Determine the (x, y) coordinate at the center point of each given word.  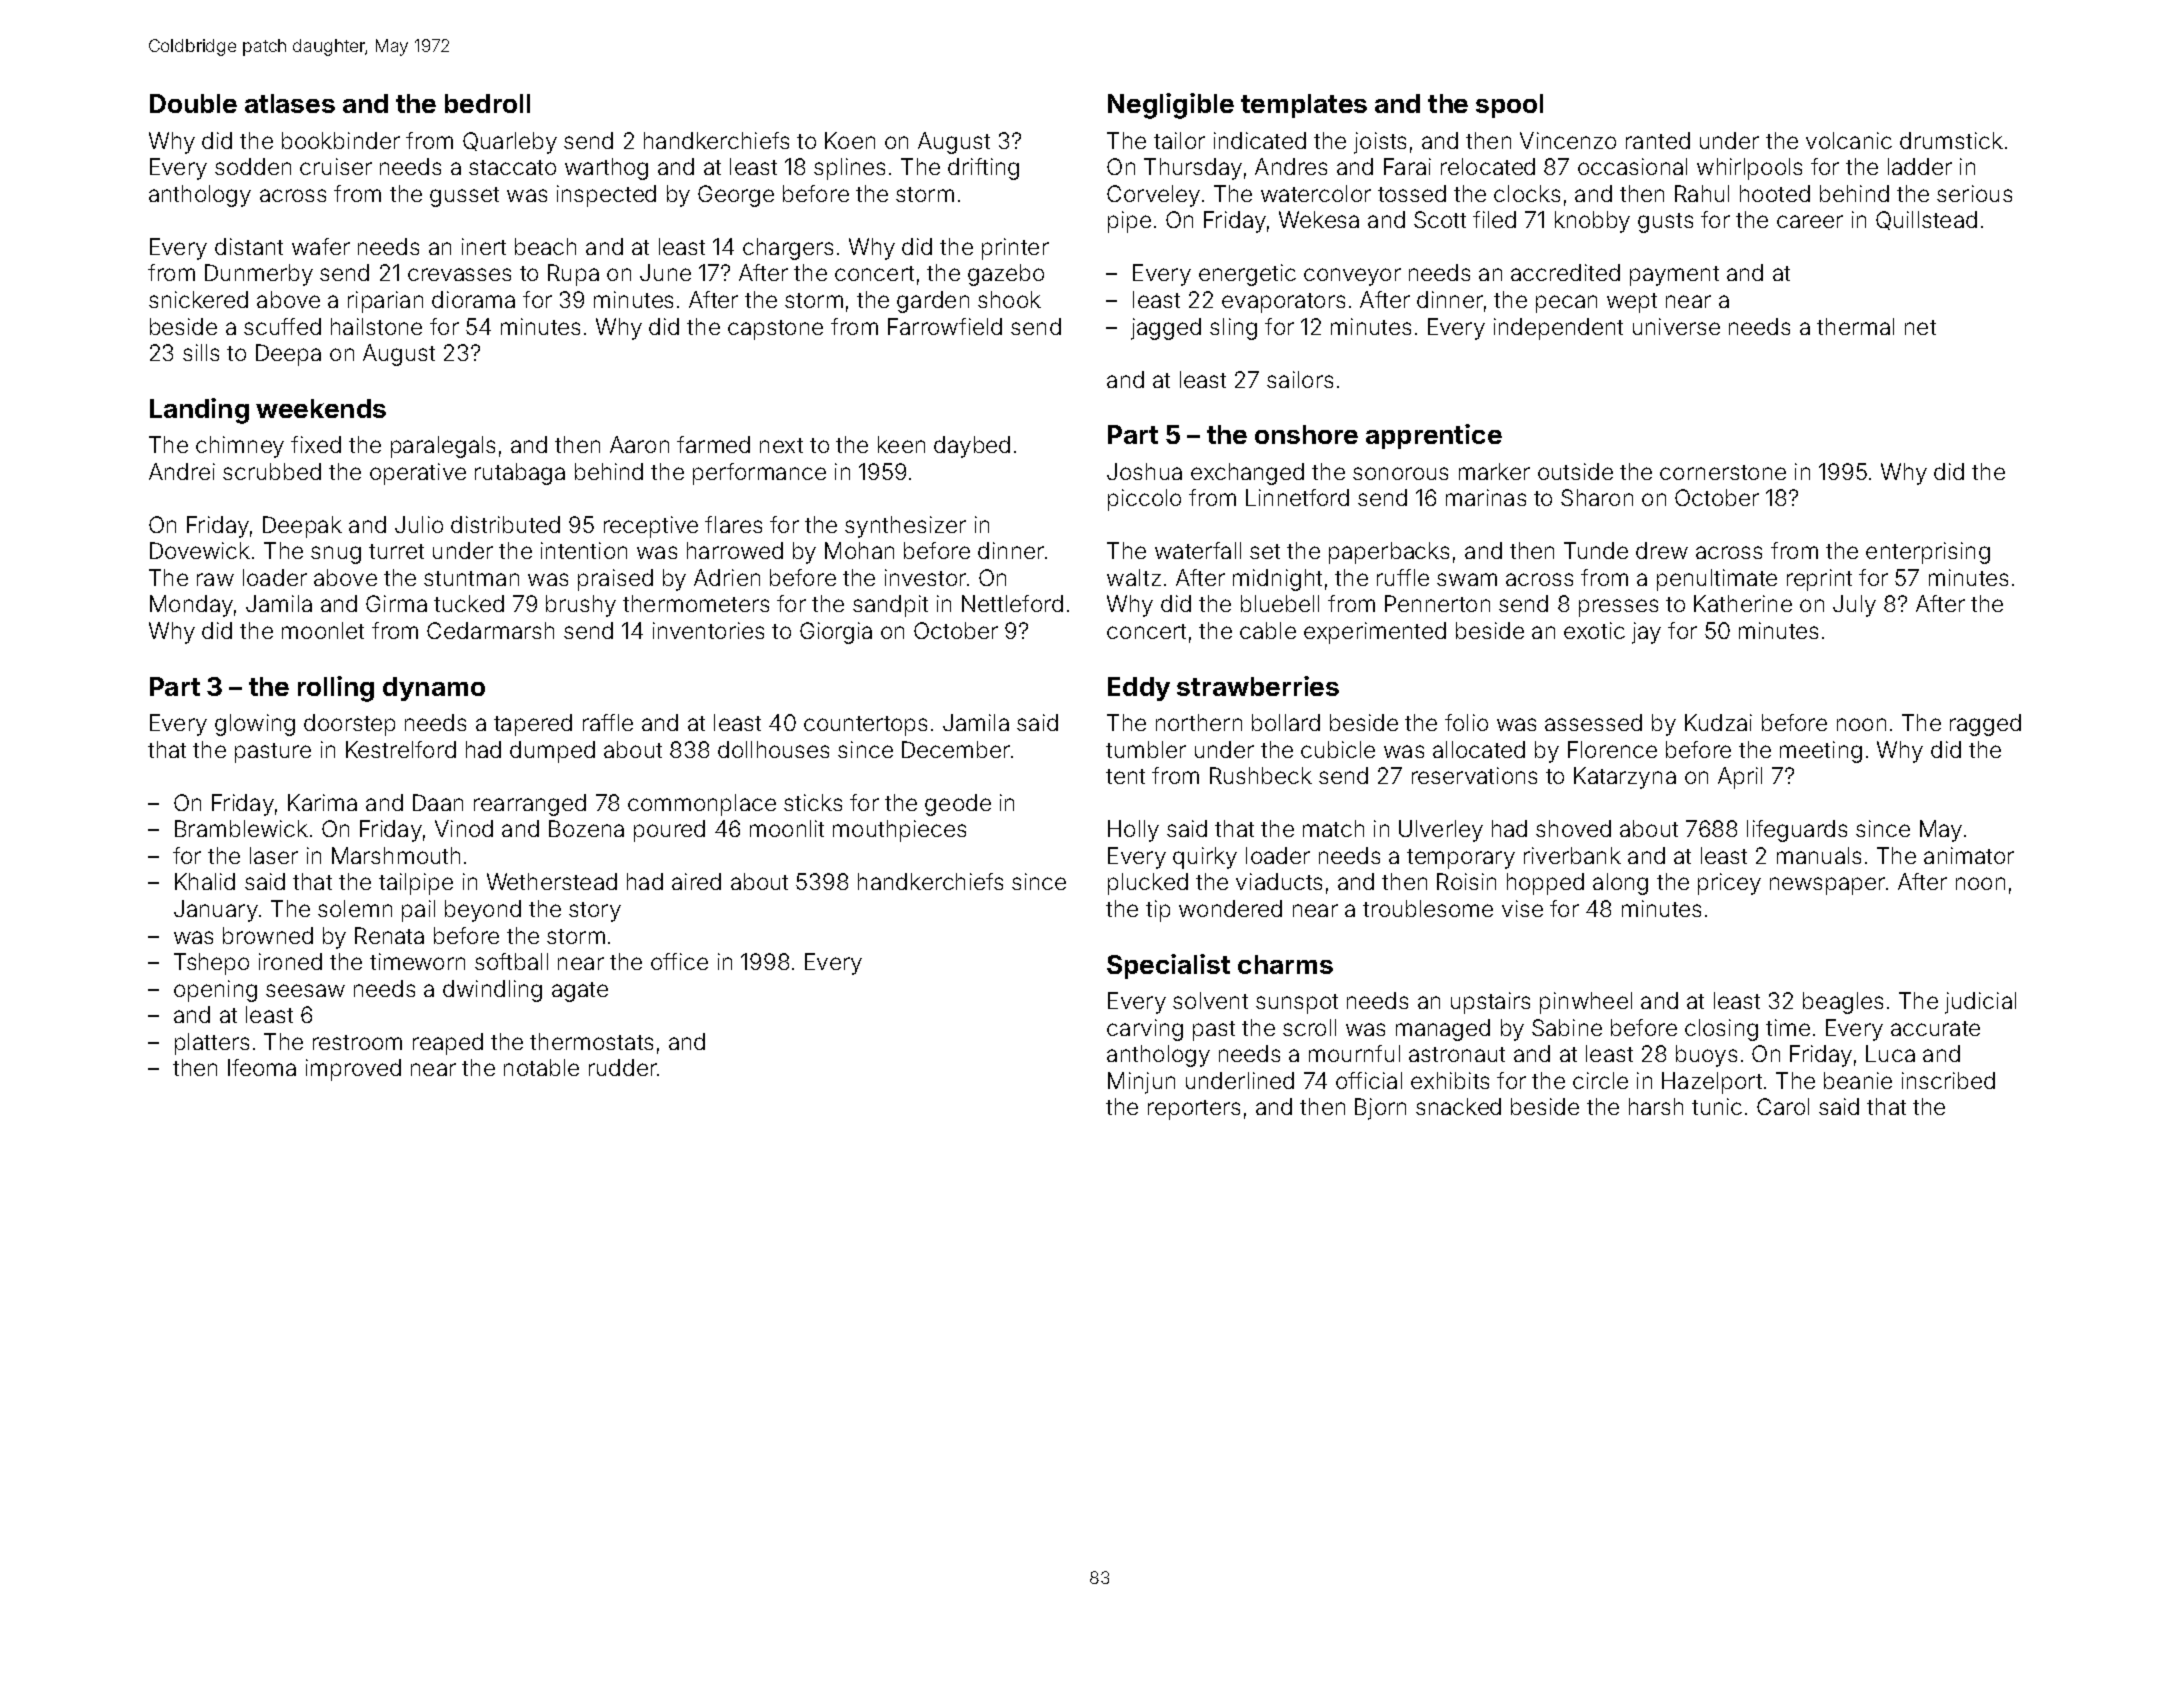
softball (511, 961)
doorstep (349, 725)
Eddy (1139, 689)
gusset (464, 197)
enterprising (1928, 553)
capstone (775, 330)
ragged (1985, 725)
